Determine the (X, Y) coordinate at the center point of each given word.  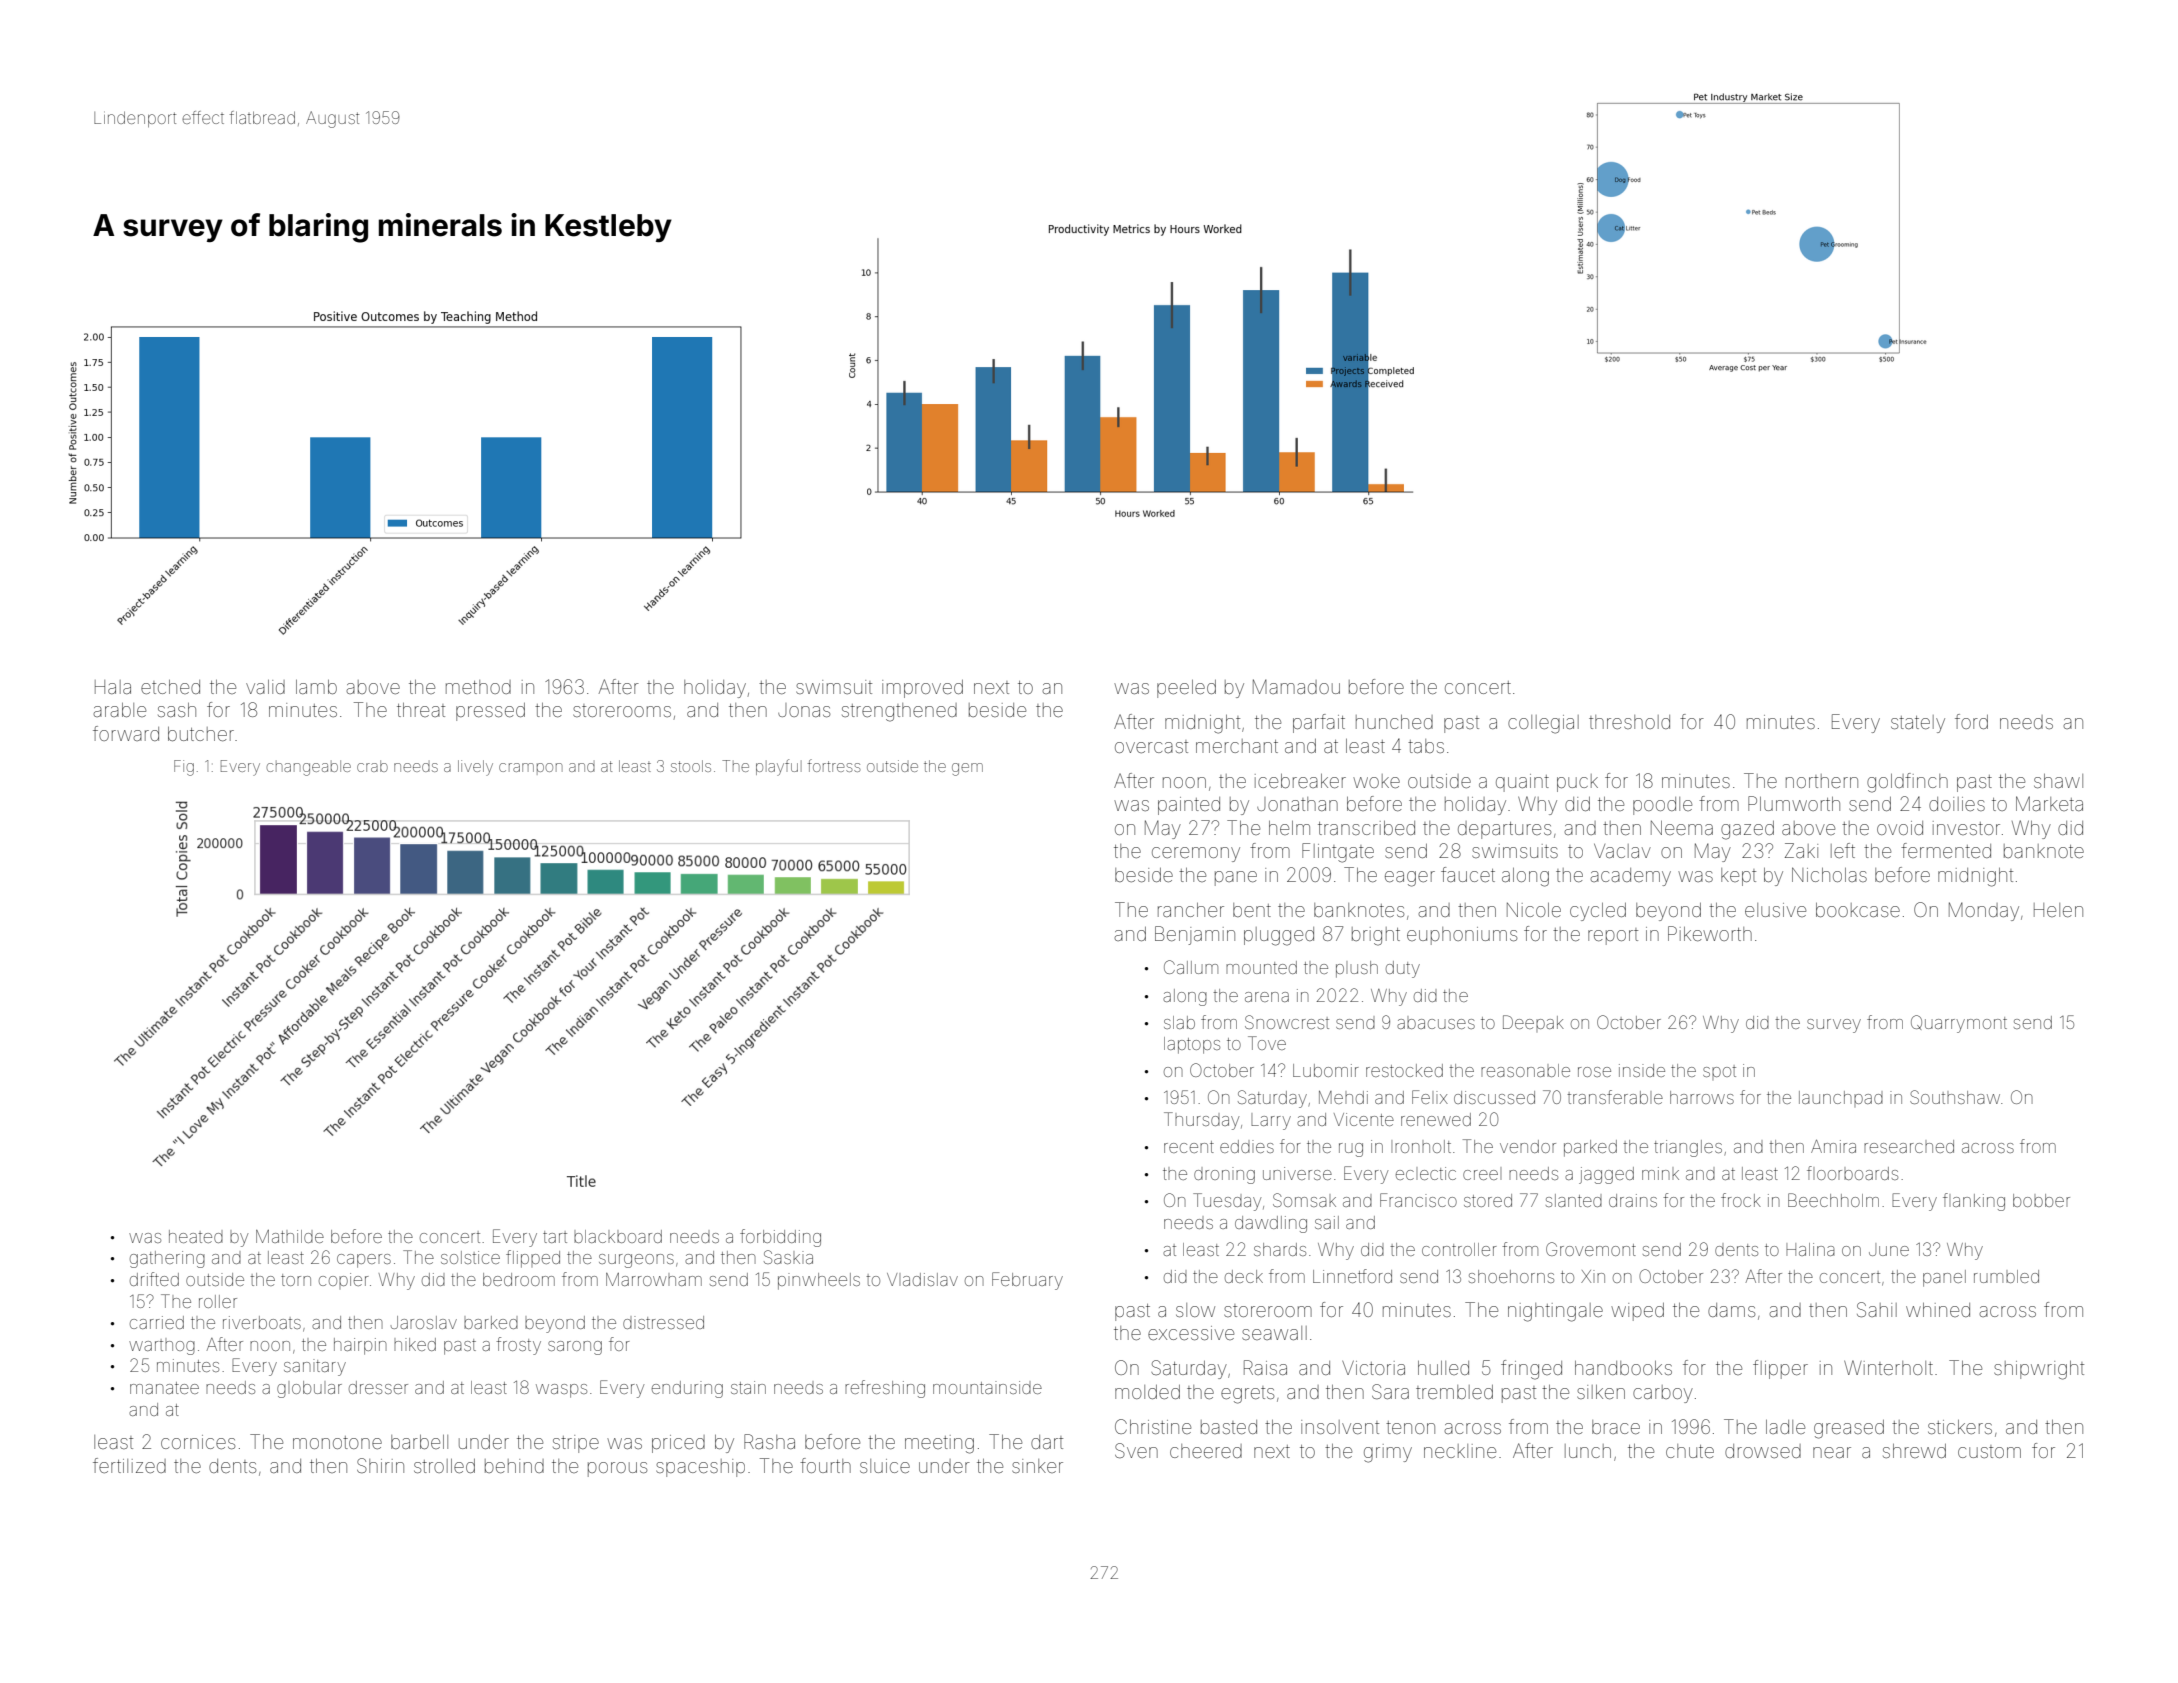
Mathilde (290, 1236)
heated (196, 1236)
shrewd (1914, 1451)
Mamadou (1296, 686)
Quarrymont (1959, 1024)
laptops (1192, 1045)
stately (1918, 724)
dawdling (1271, 1224)
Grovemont (1591, 1249)
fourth (825, 1465)
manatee (164, 1388)
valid (265, 687)
